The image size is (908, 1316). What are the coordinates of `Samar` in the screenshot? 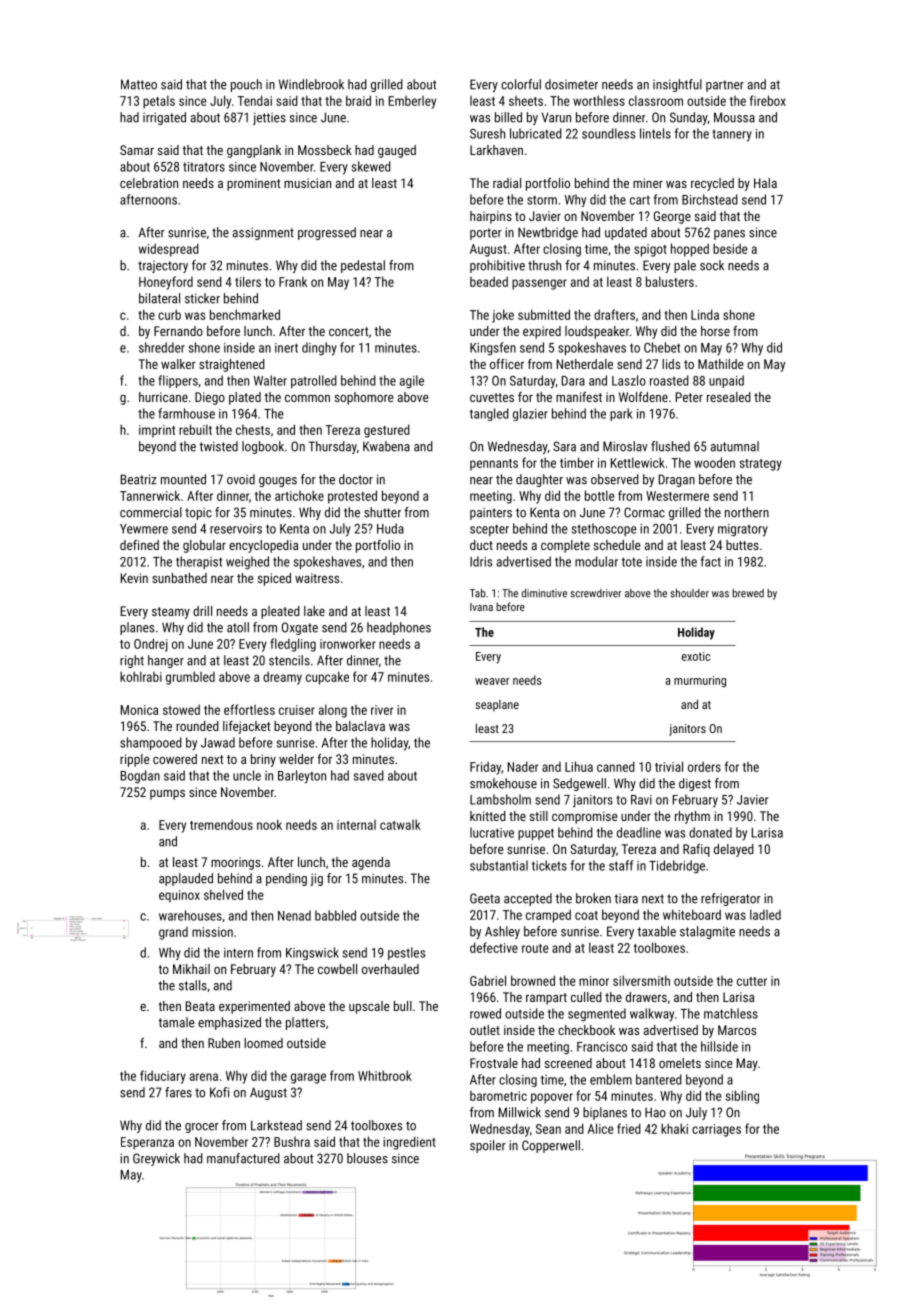 It's located at (137, 150).
